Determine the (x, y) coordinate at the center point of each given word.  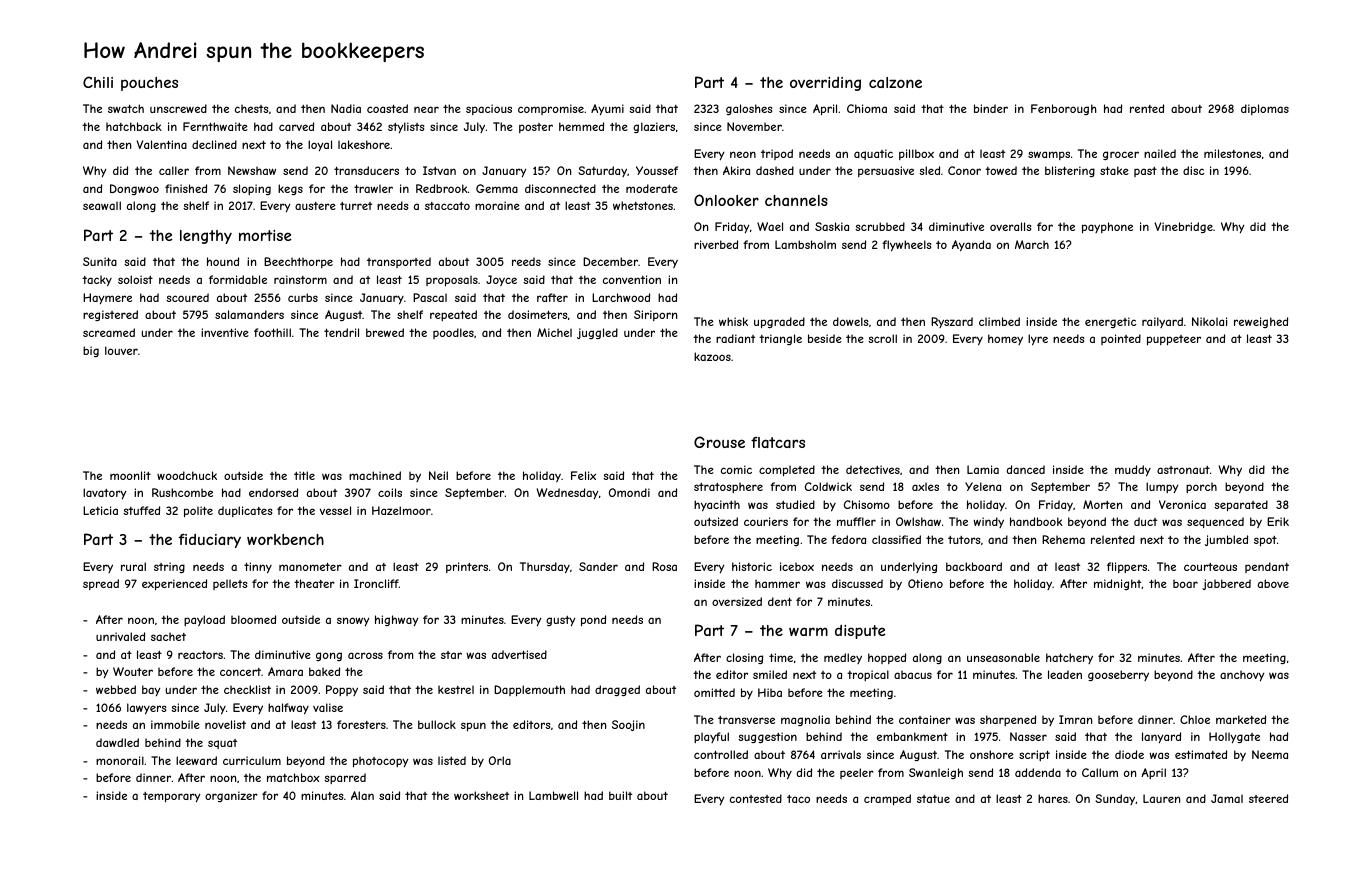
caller (174, 170)
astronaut (1183, 470)
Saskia (832, 226)
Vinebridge (1184, 227)
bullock (437, 724)
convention (632, 279)
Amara (285, 671)
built (620, 795)
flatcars (778, 442)
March (1032, 244)
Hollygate (1234, 737)
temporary (172, 797)
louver (121, 350)
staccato (447, 206)
